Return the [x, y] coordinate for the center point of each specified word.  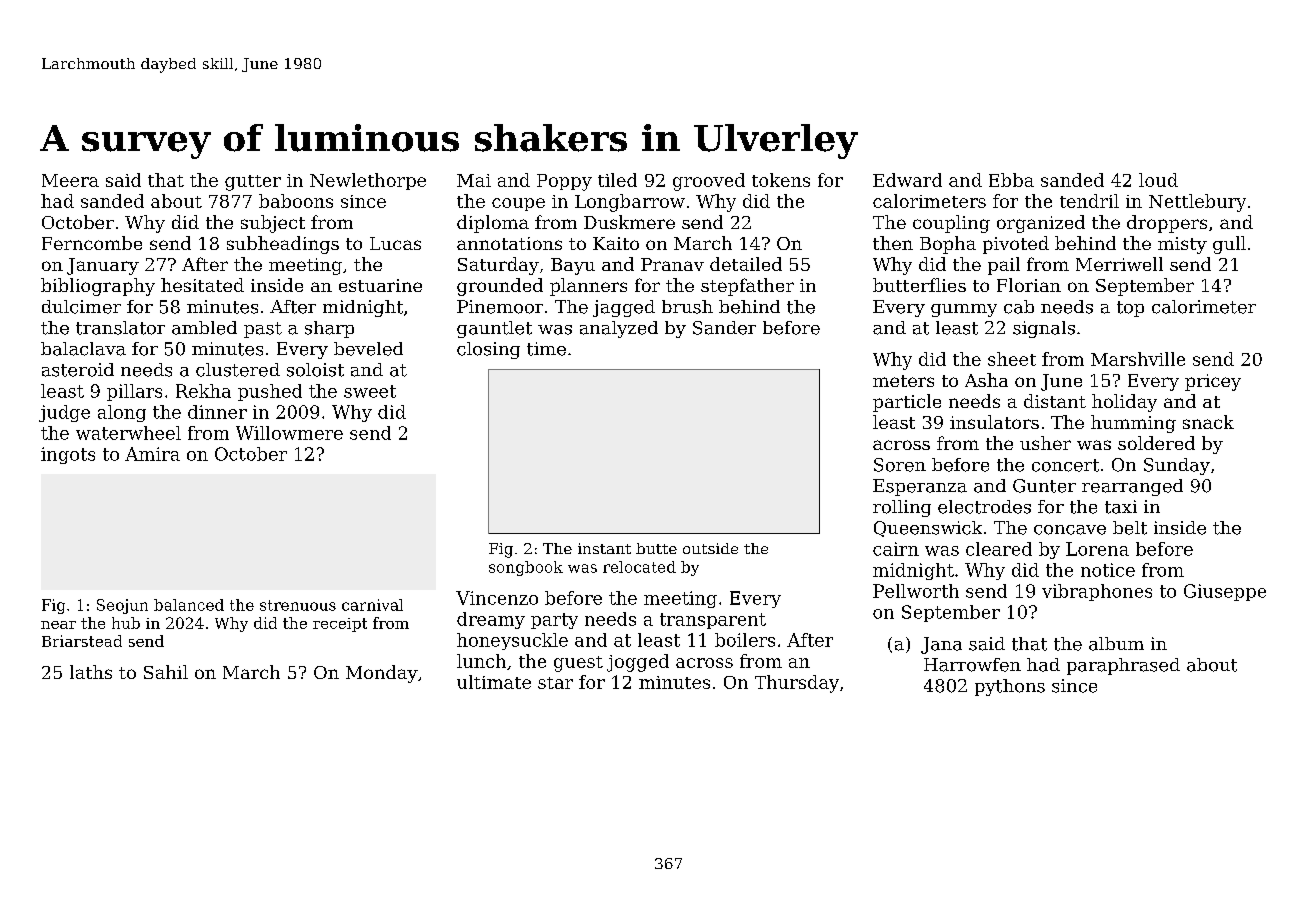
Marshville [1138, 359]
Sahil [166, 672]
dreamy [491, 620]
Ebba [1011, 180]
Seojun [122, 606]
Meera [70, 180]
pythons [1010, 687]
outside [710, 548]
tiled [617, 180]
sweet [370, 391]
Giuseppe [1225, 592]
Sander [724, 328]
